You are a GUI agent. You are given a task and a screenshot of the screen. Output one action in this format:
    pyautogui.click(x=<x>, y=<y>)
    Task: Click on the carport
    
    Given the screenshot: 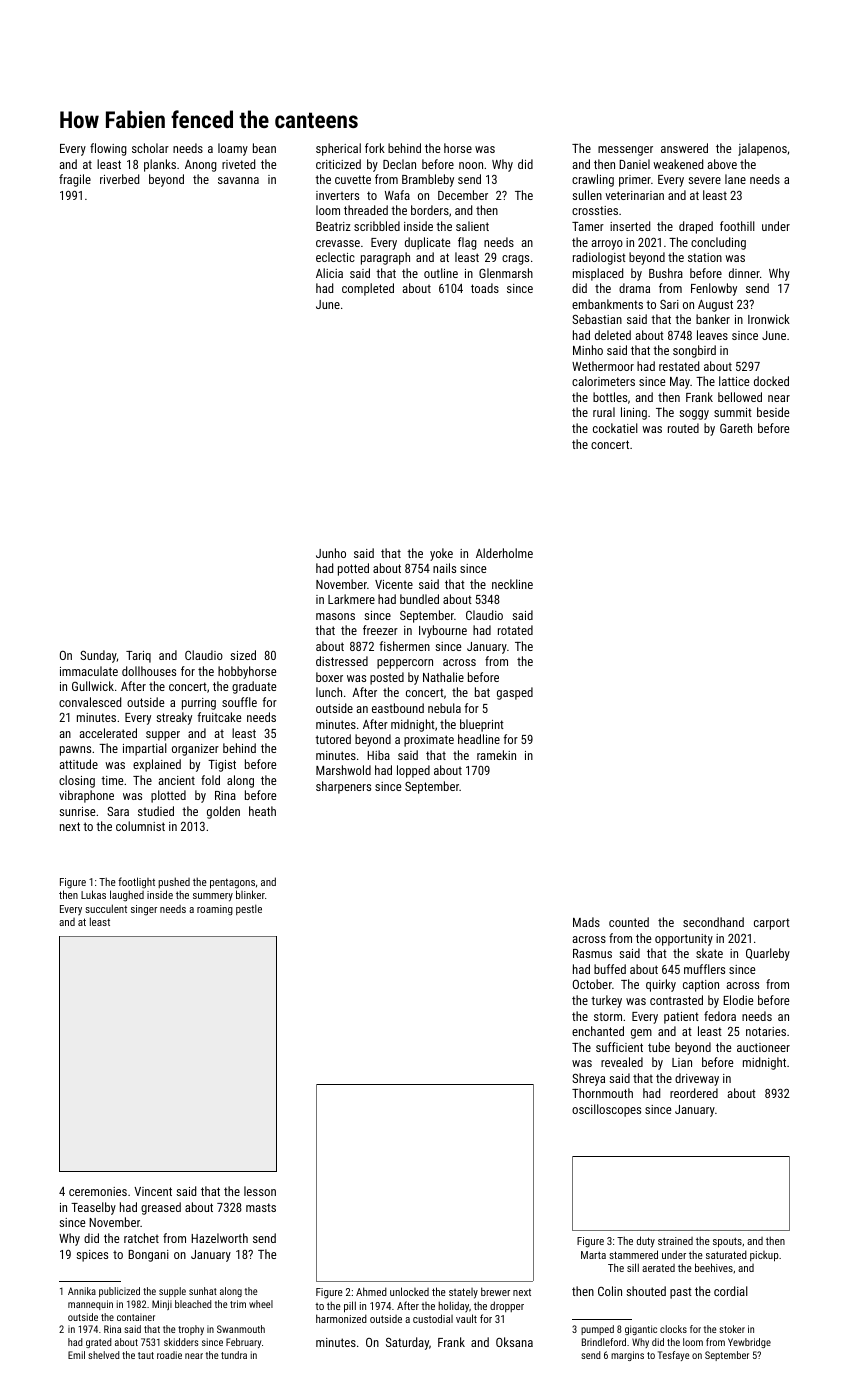 What is the action you would take?
    pyautogui.click(x=772, y=924)
